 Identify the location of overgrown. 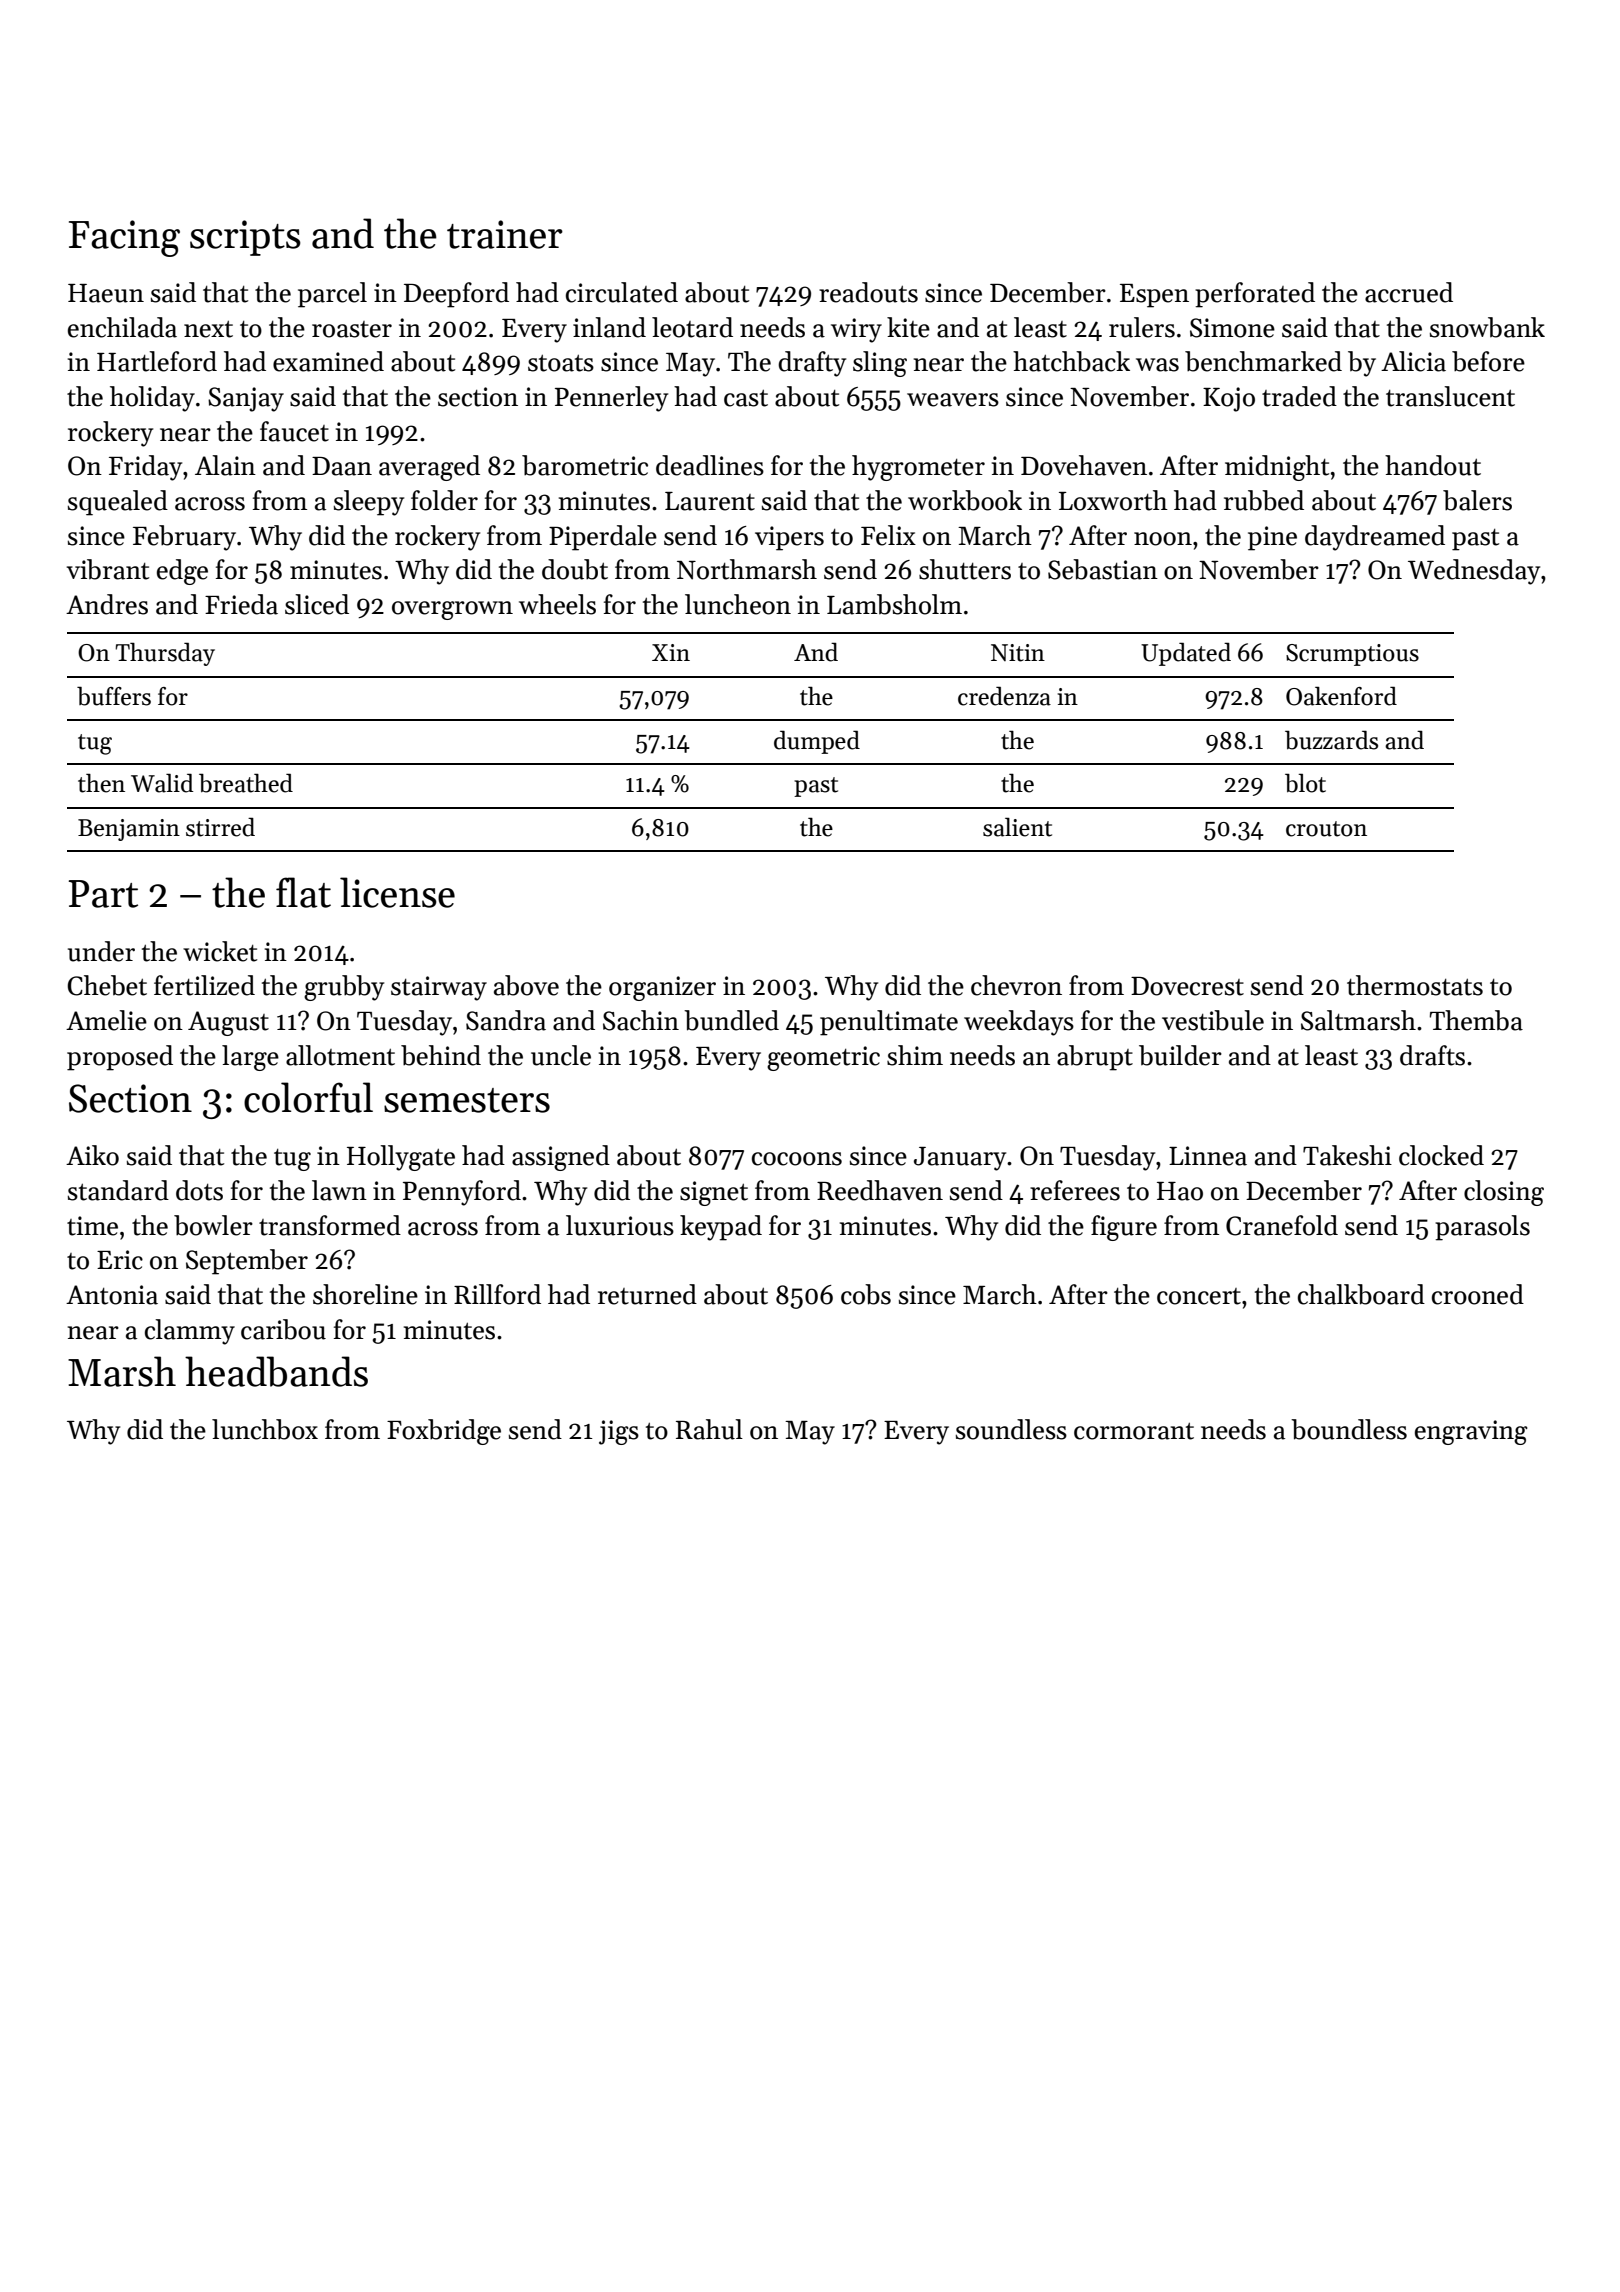
(452, 610).
